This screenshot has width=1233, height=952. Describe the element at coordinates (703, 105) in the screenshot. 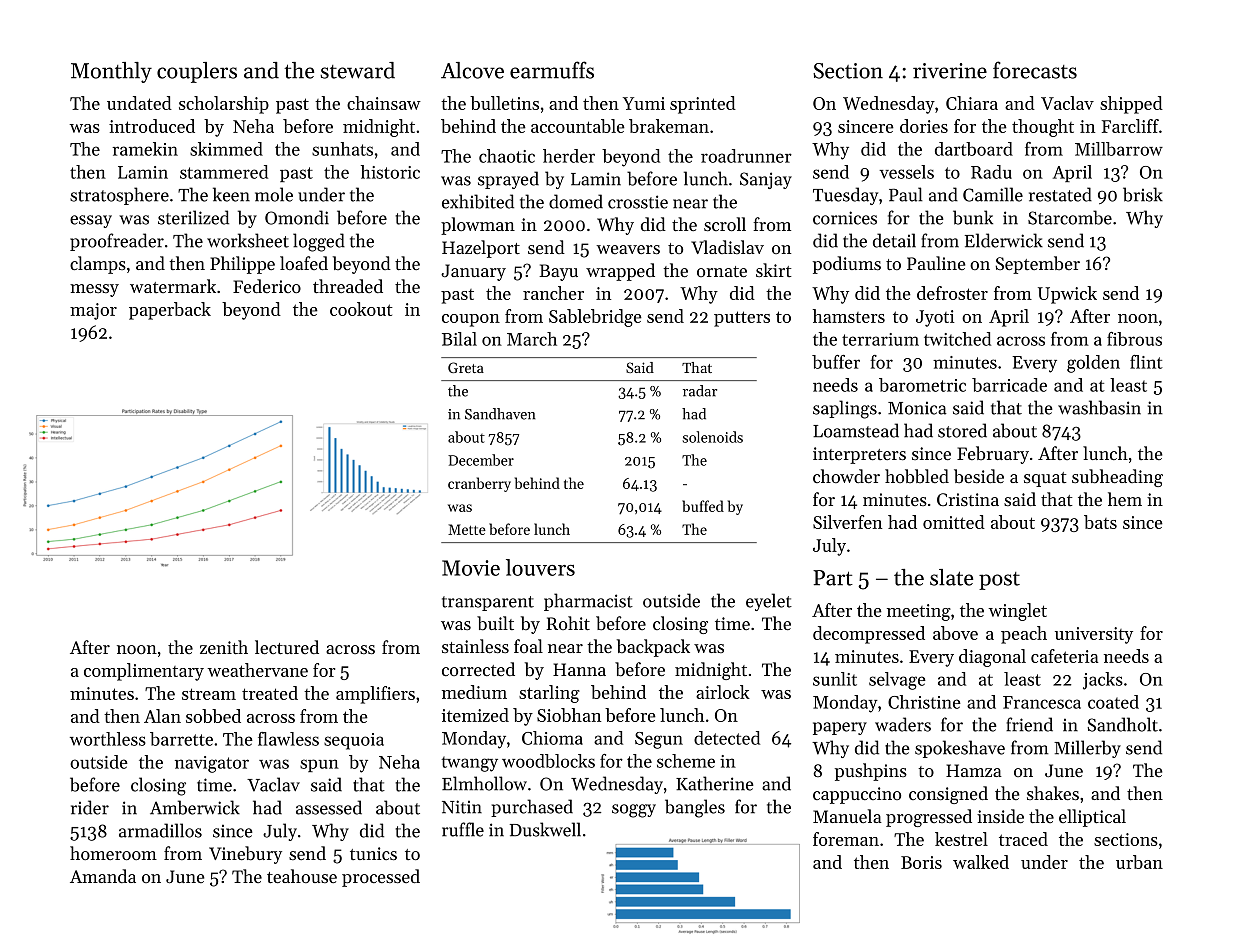

I see `sprinted` at that location.
